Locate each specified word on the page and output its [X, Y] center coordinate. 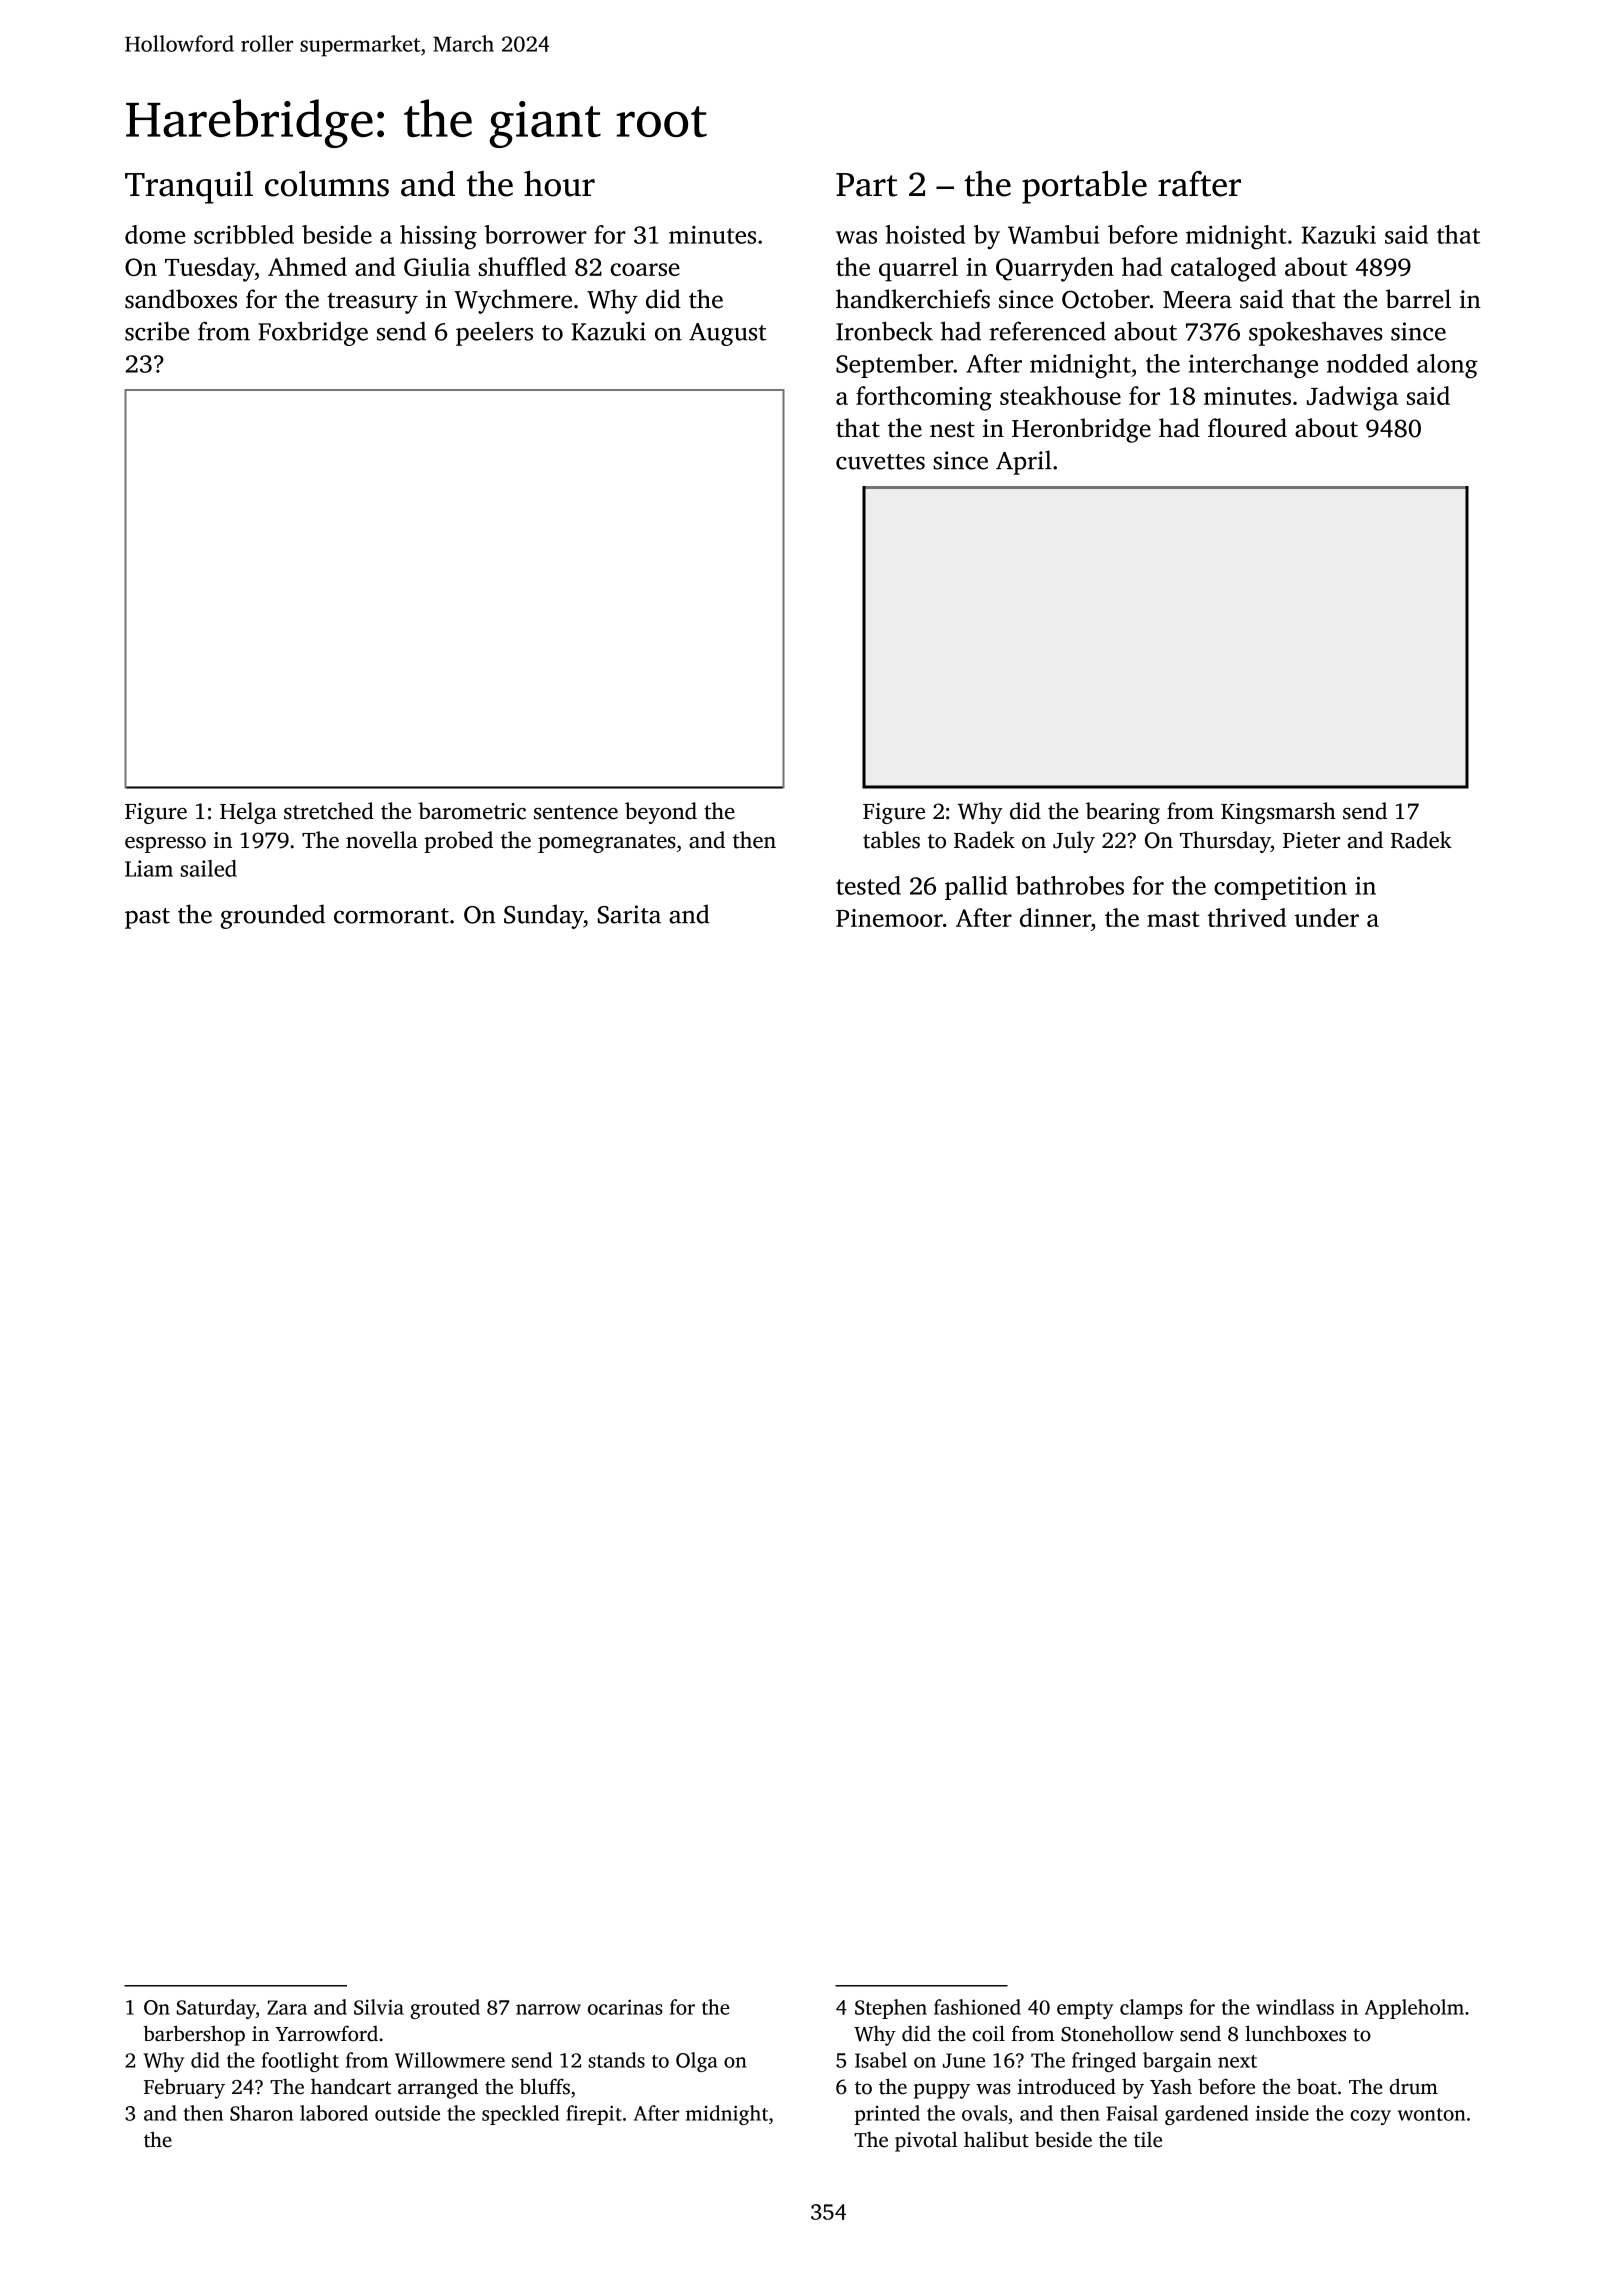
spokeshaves [1316, 333]
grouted [445, 2009]
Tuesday [210, 269]
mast [1173, 919]
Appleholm [1414, 2009]
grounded [272, 916]
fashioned [977, 2007]
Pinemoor [889, 918]
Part [866, 185]
